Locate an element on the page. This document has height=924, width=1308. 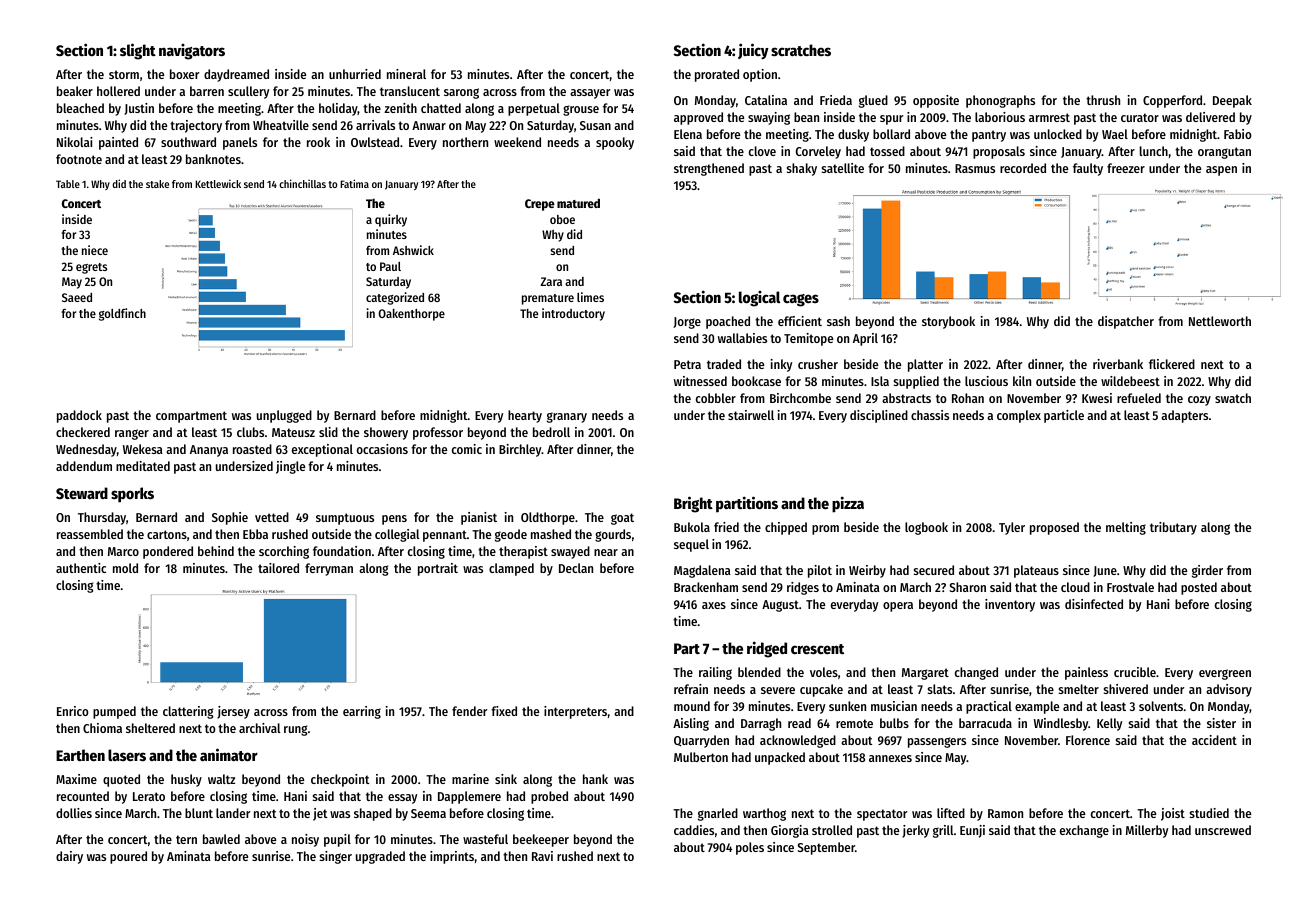
pantry is located at coordinates (989, 136).
